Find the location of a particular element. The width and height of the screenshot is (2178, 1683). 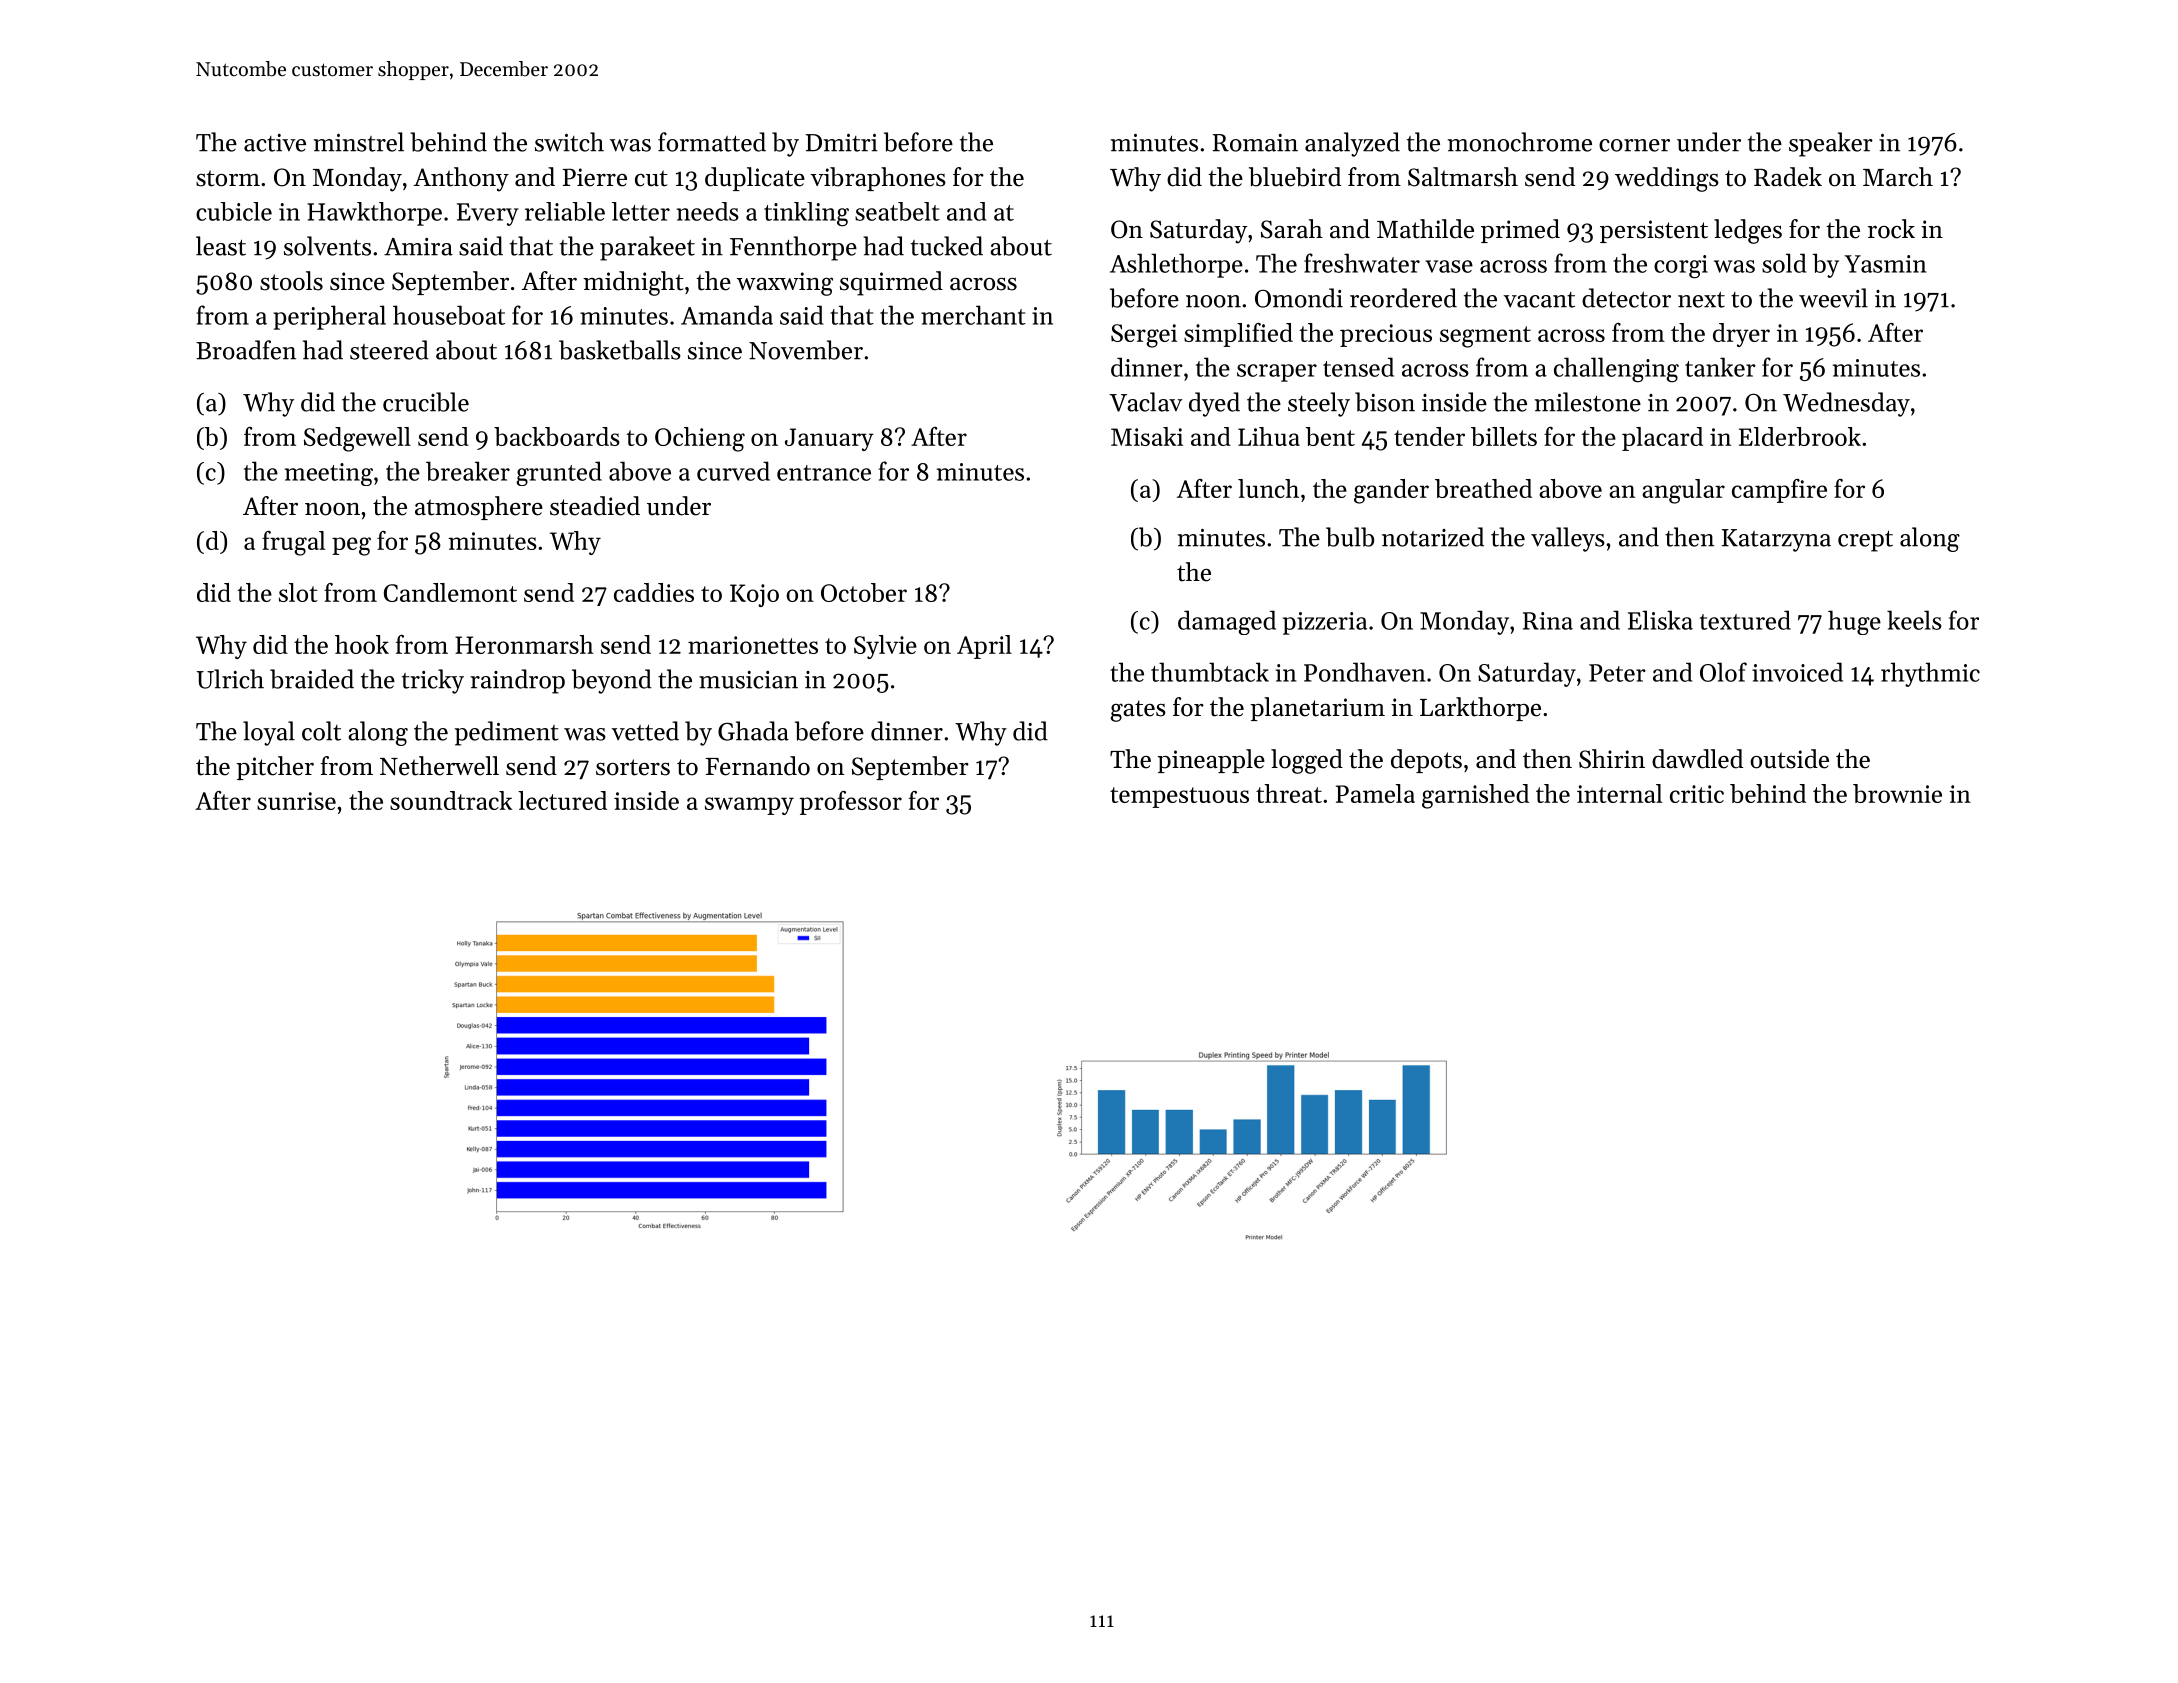

speaker is located at coordinates (1831, 144).
